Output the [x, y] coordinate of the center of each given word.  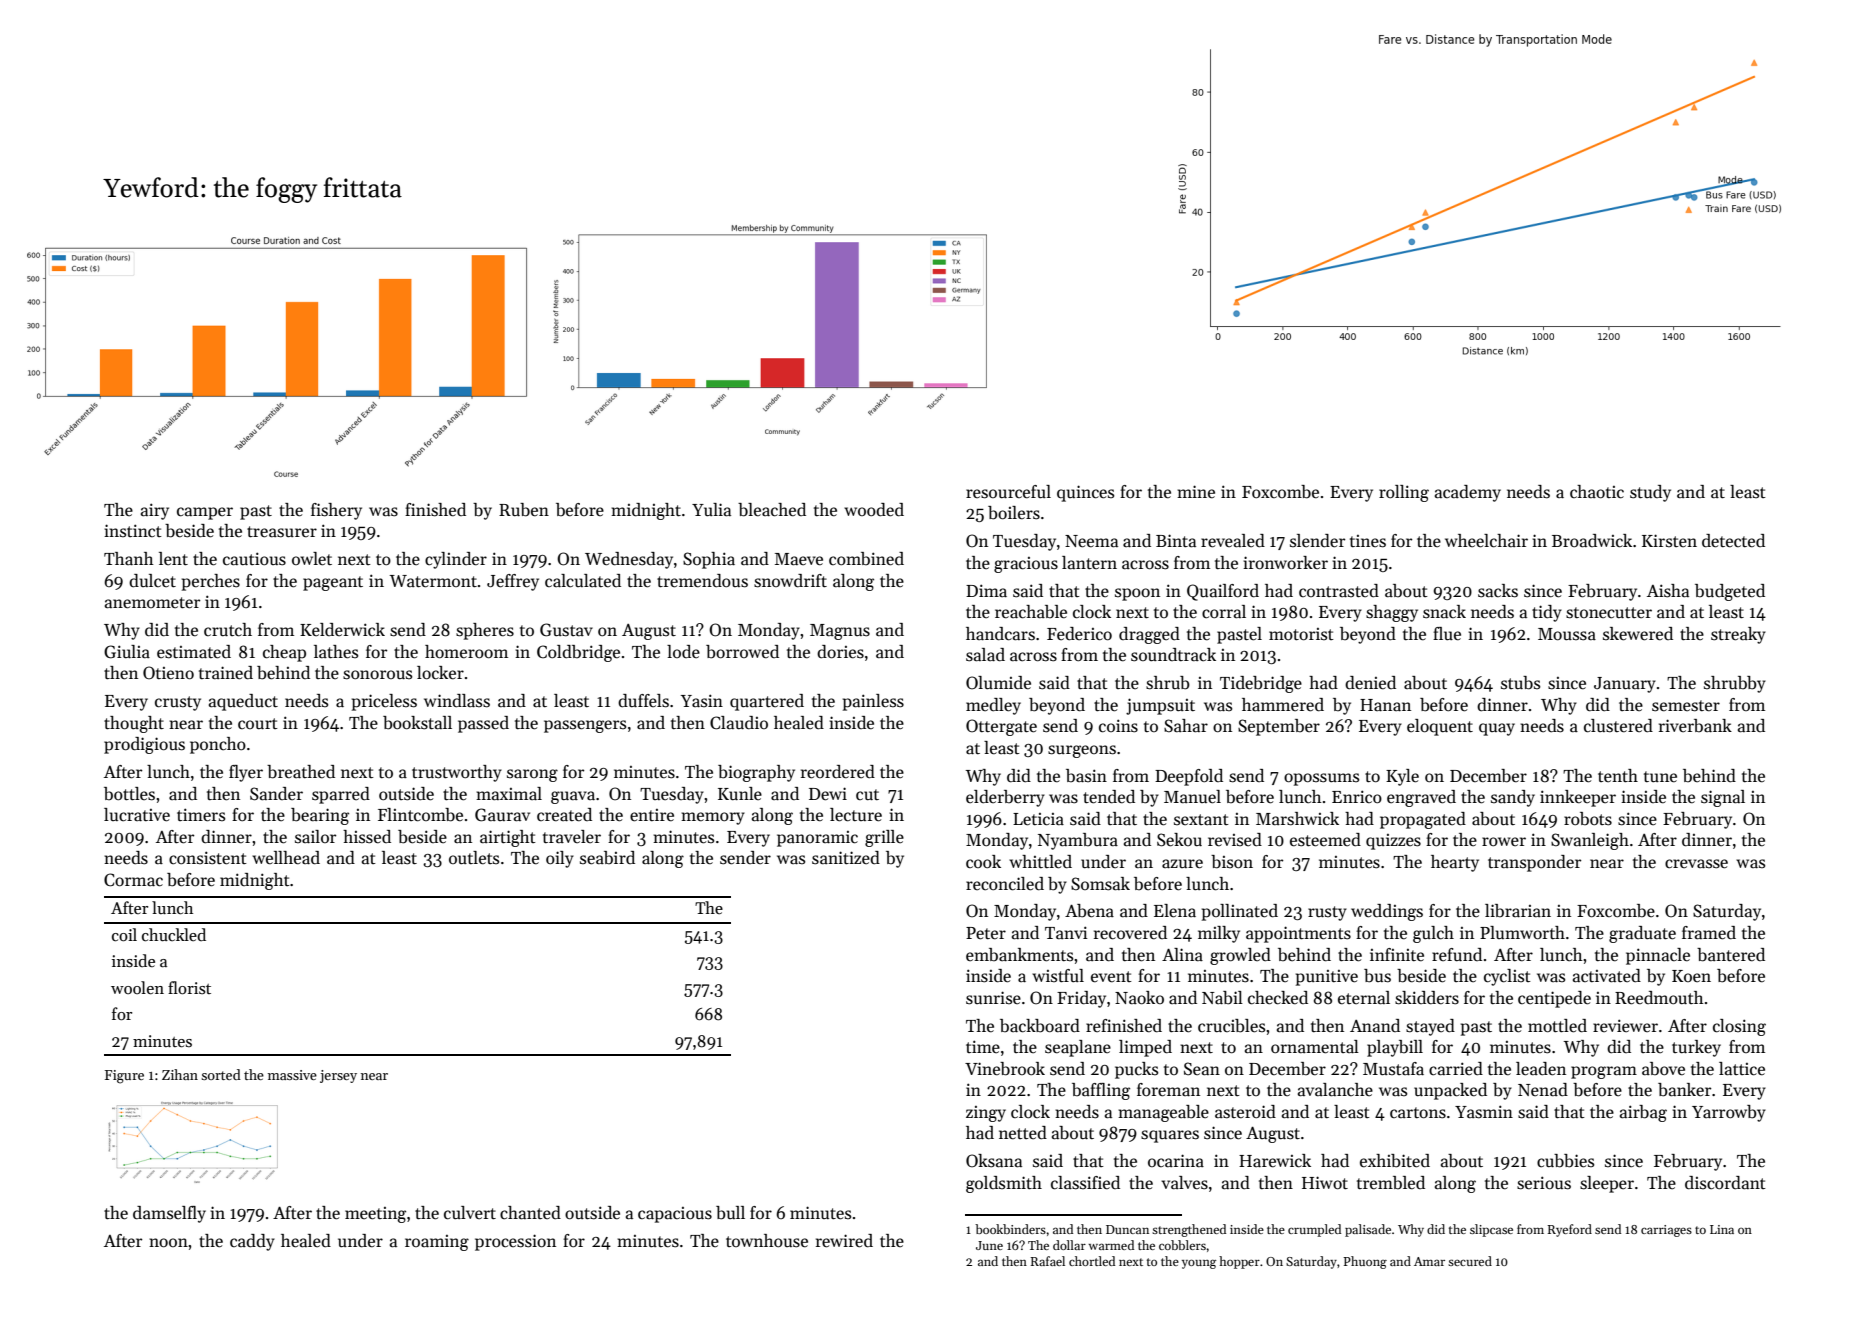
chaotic [1597, 492]
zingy [986, 1114]
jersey [338, 1076]
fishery [336, 511]
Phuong [1365, 1262]
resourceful [1008, 492]
